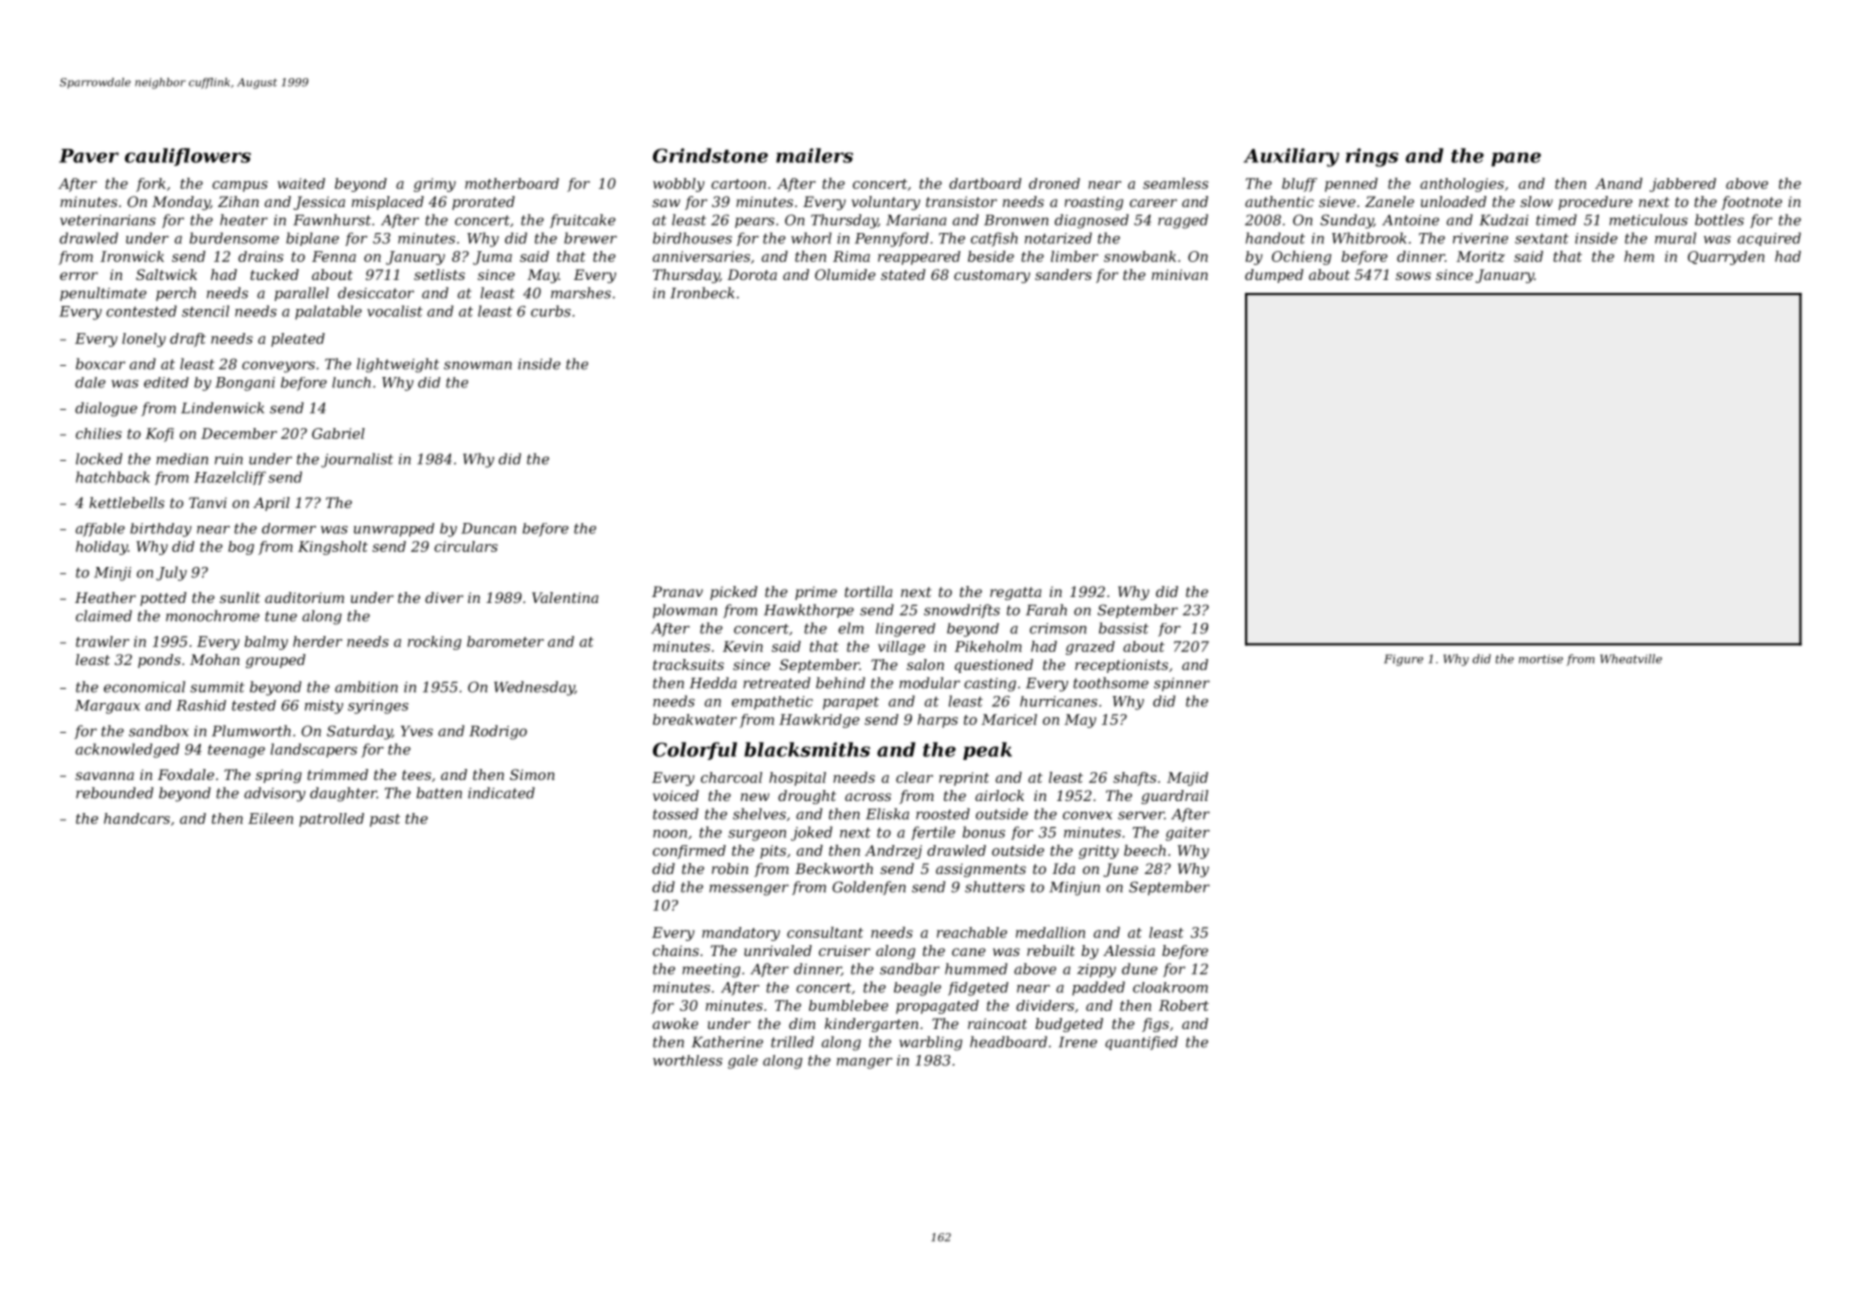 The height and width of the image is (1316, 1861). What do you see at coordinates (1726, 258) in the image?
I see `Quarryden` at bounding box center [1726, 258].
